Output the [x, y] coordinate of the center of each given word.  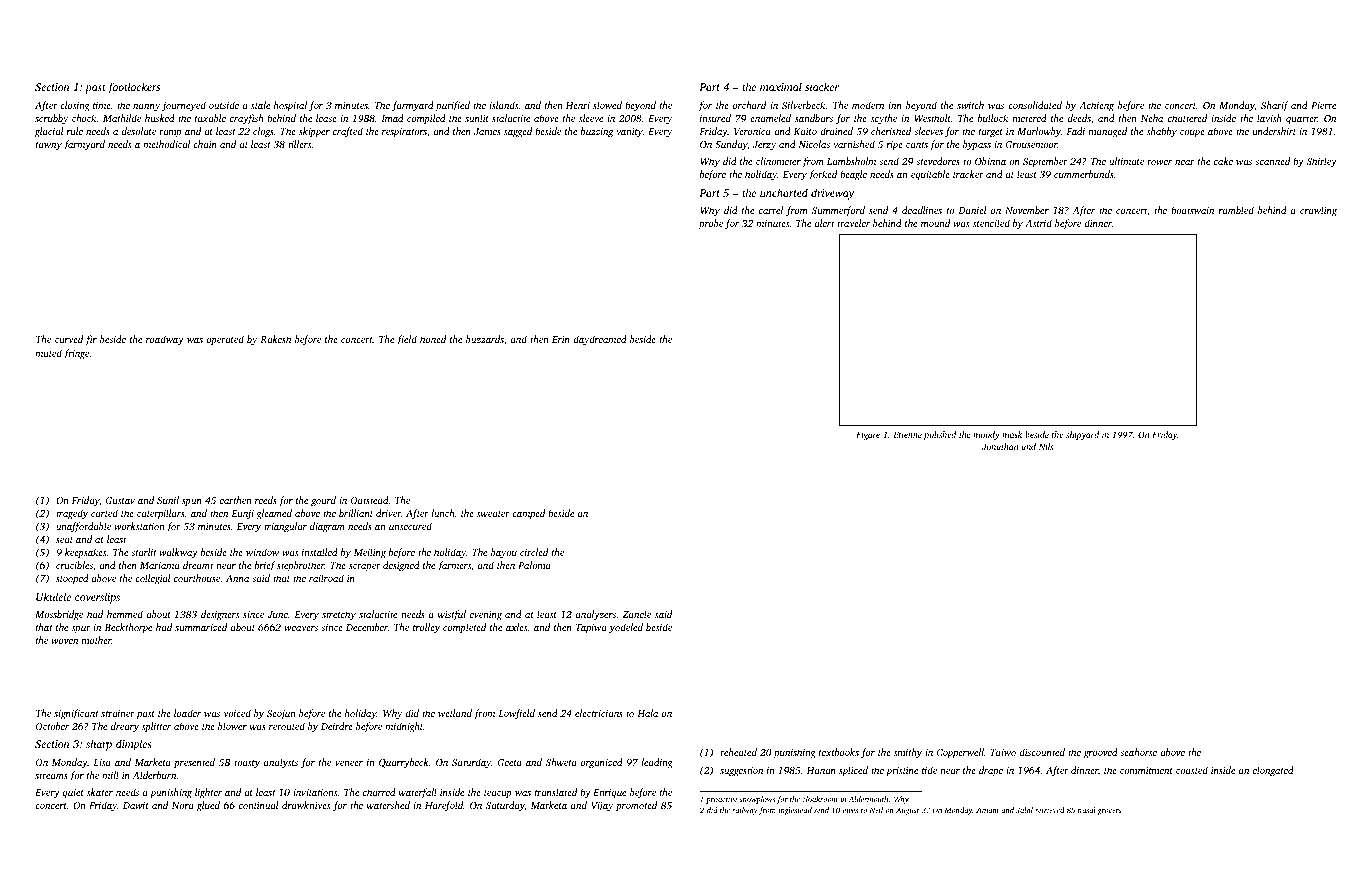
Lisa [102, 762]
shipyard [1082, 435]
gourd [323, 501]
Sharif [1274, 106]
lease [326, 118]
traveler [853, 223]
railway [745, 811]
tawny [49, 146]
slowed [607, 105]
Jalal [1024, 810]
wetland [455, 713]
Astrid [1038, 223]
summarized [201, 627]
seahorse [1138, 752]
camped [528, 514]
